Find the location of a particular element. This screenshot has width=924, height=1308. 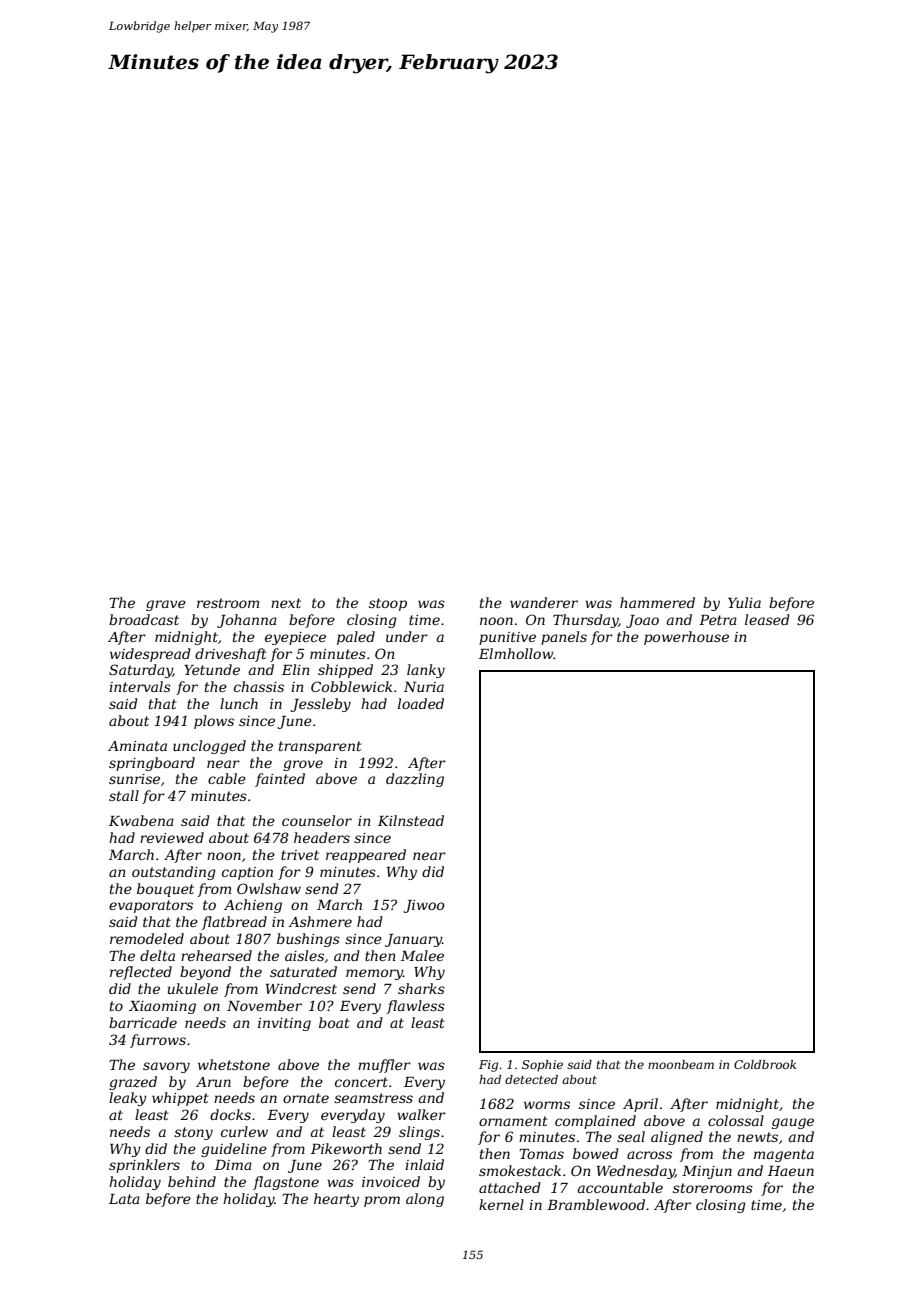

saturated is located at coordinates (303, 971).
